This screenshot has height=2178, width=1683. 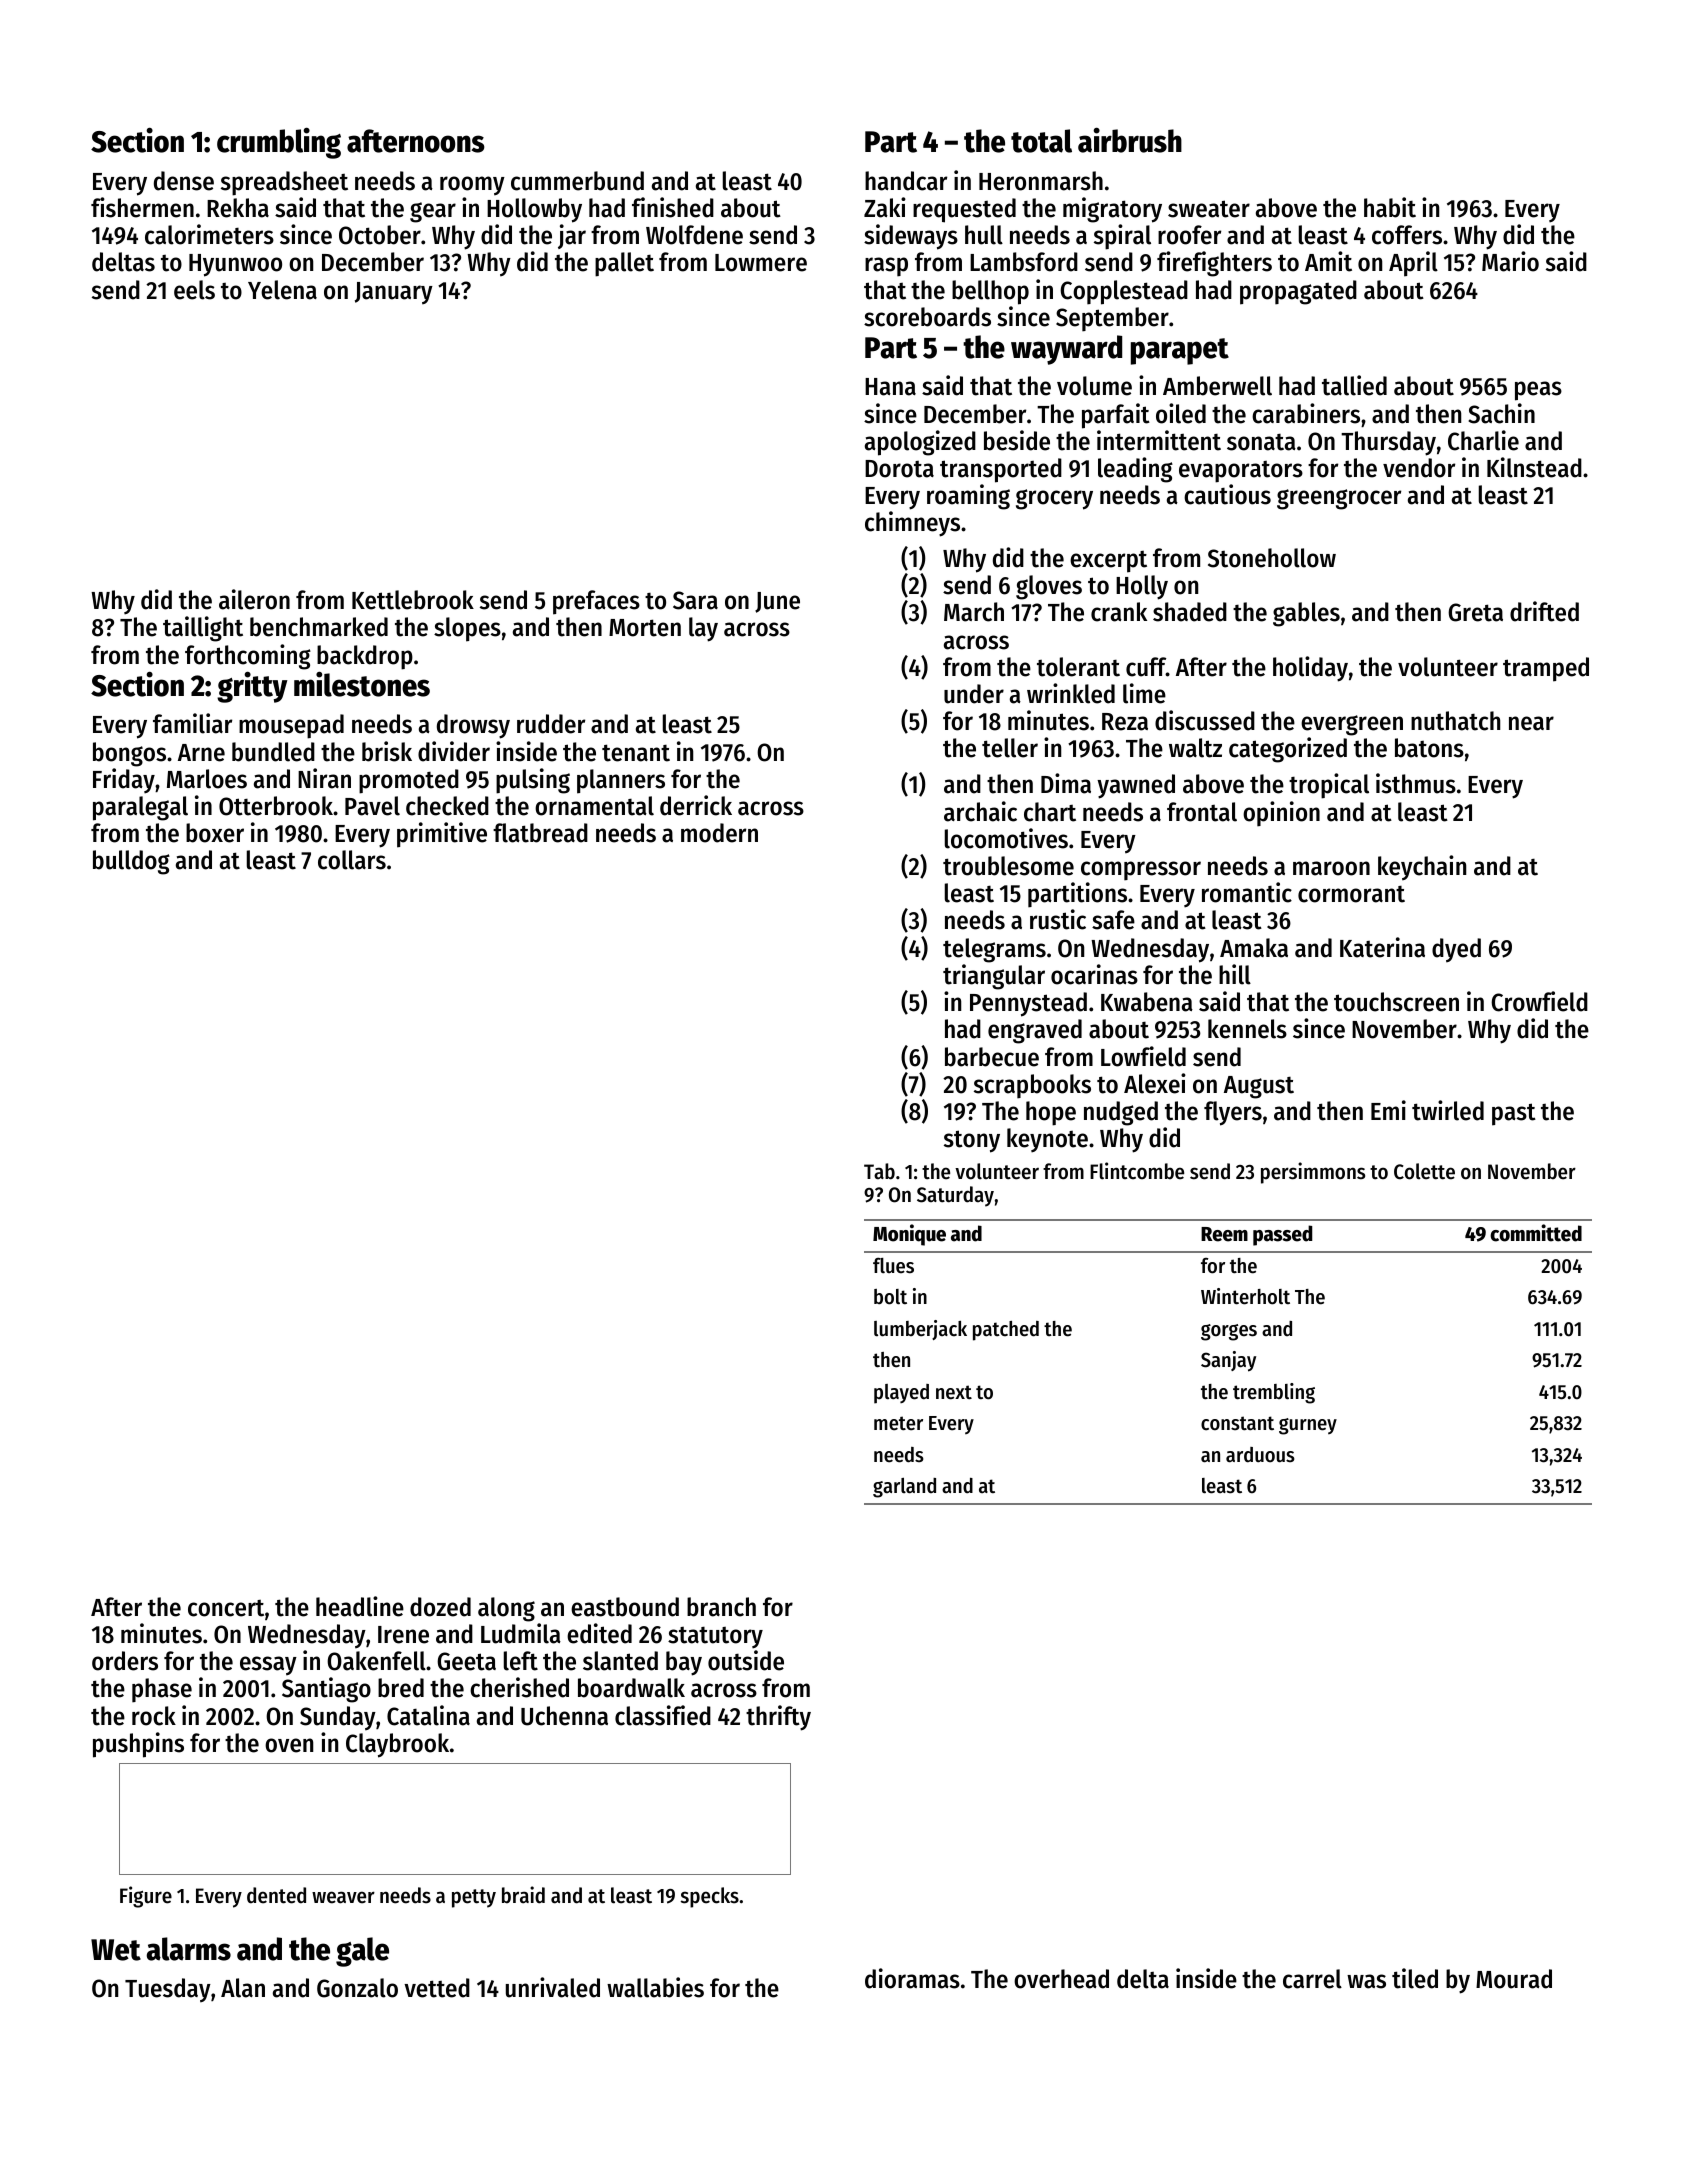 I want to click on engraved, so click(x=1035, y=1031).
